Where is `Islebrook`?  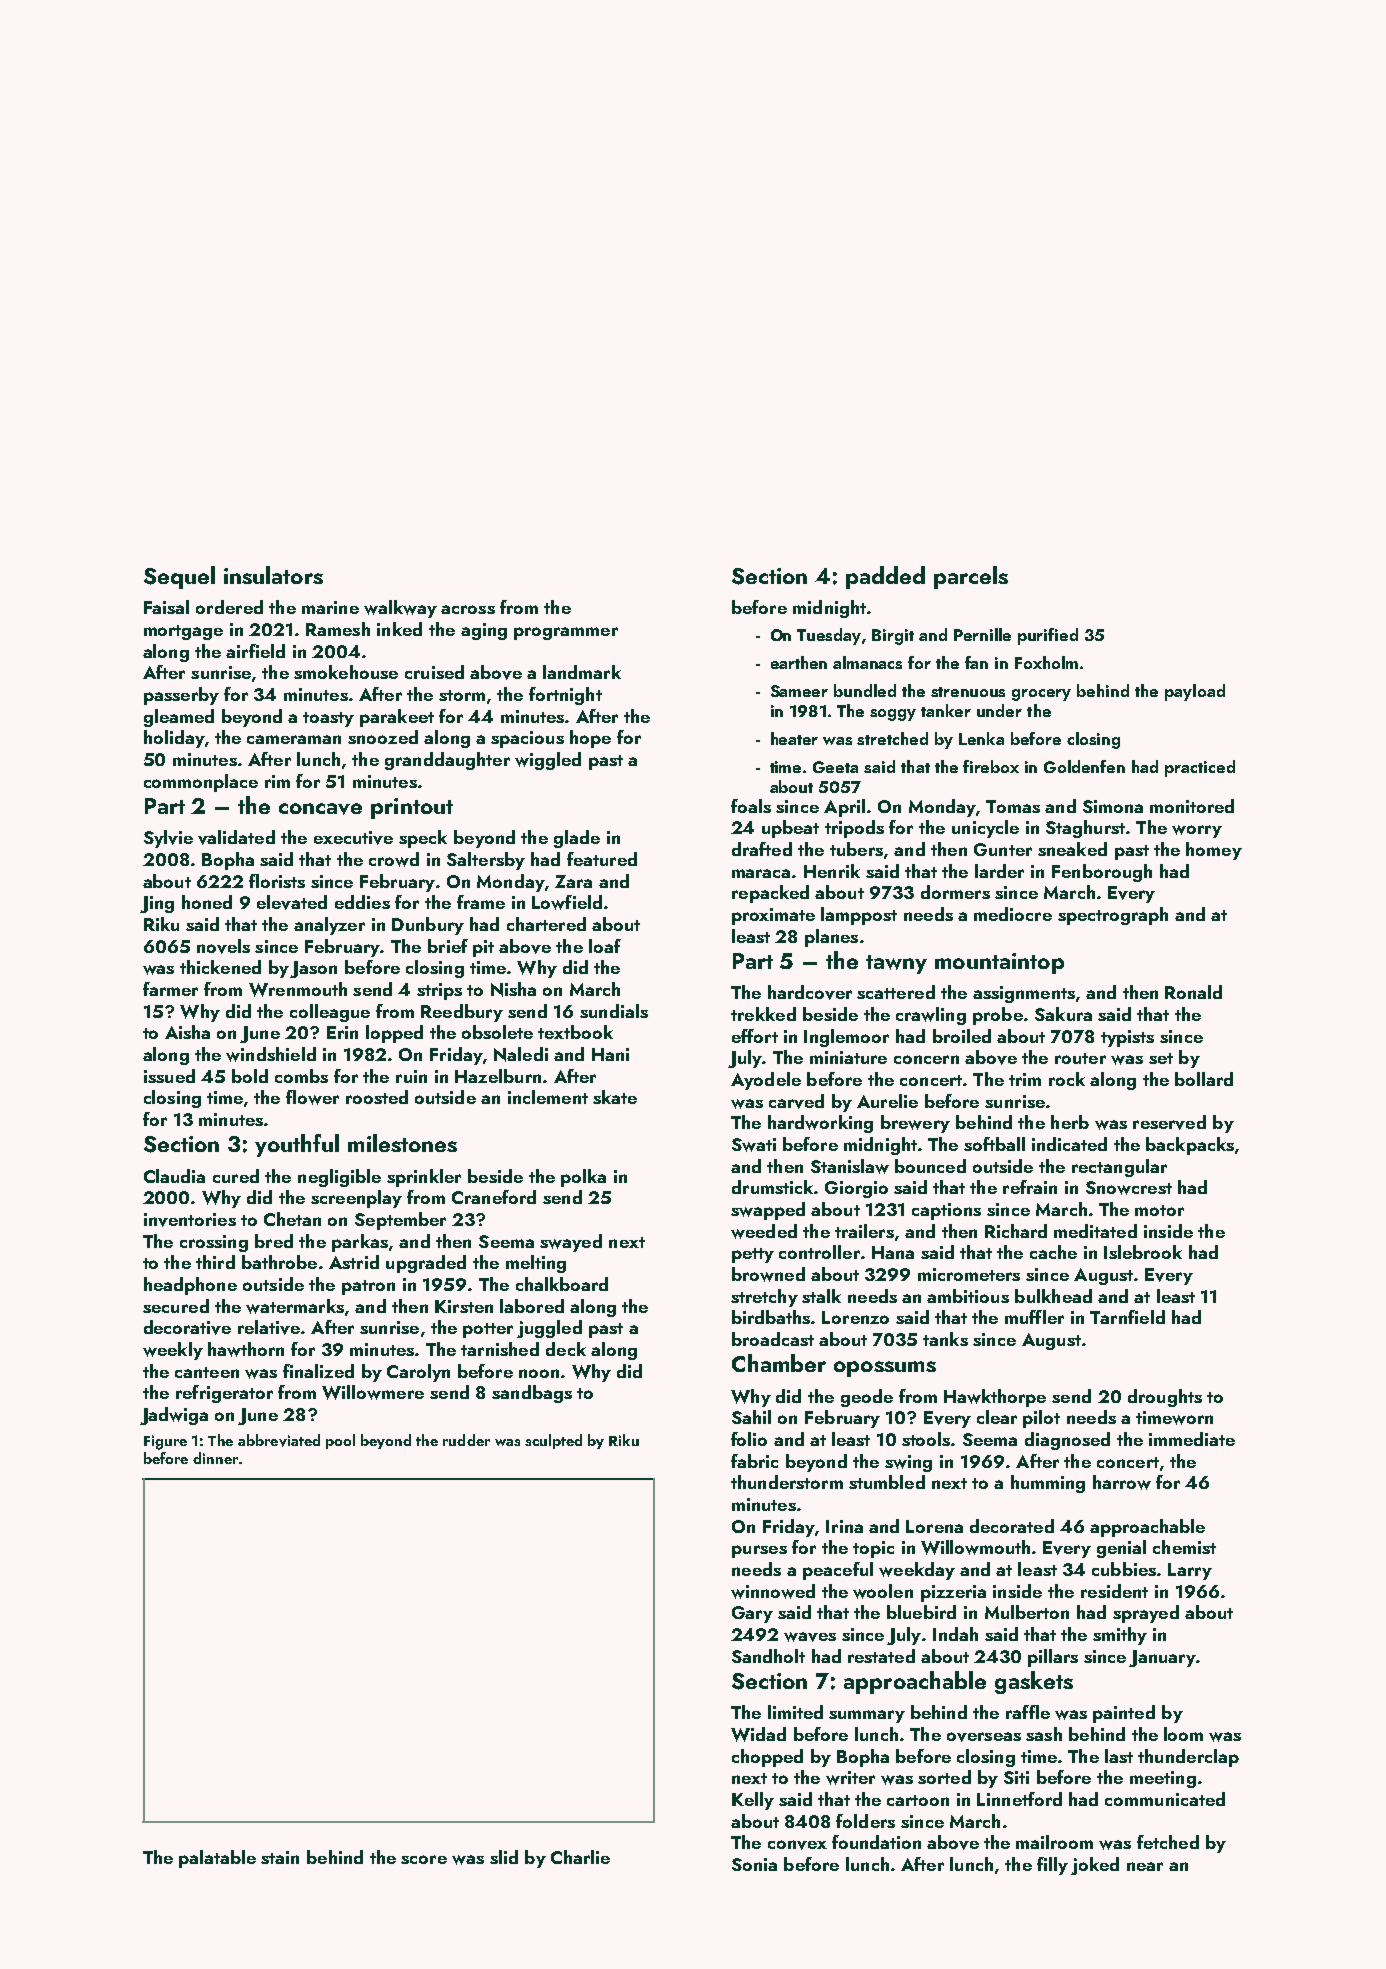
Islebrook is located at coordinates (1143, 1252).
